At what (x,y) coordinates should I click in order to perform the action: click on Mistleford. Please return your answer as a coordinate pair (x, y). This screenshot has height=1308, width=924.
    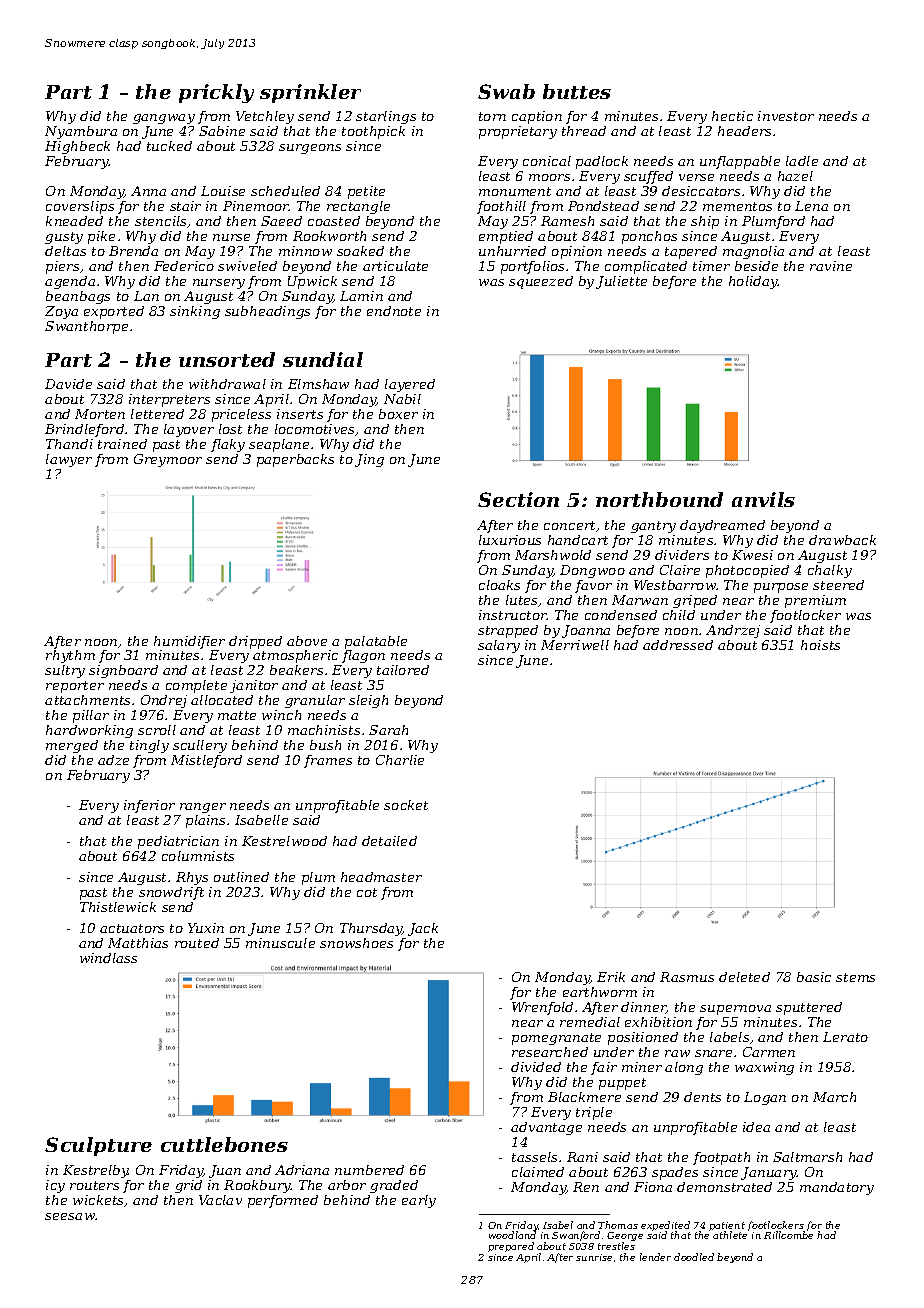
    Looking at the image, I should click on (206, 761).
